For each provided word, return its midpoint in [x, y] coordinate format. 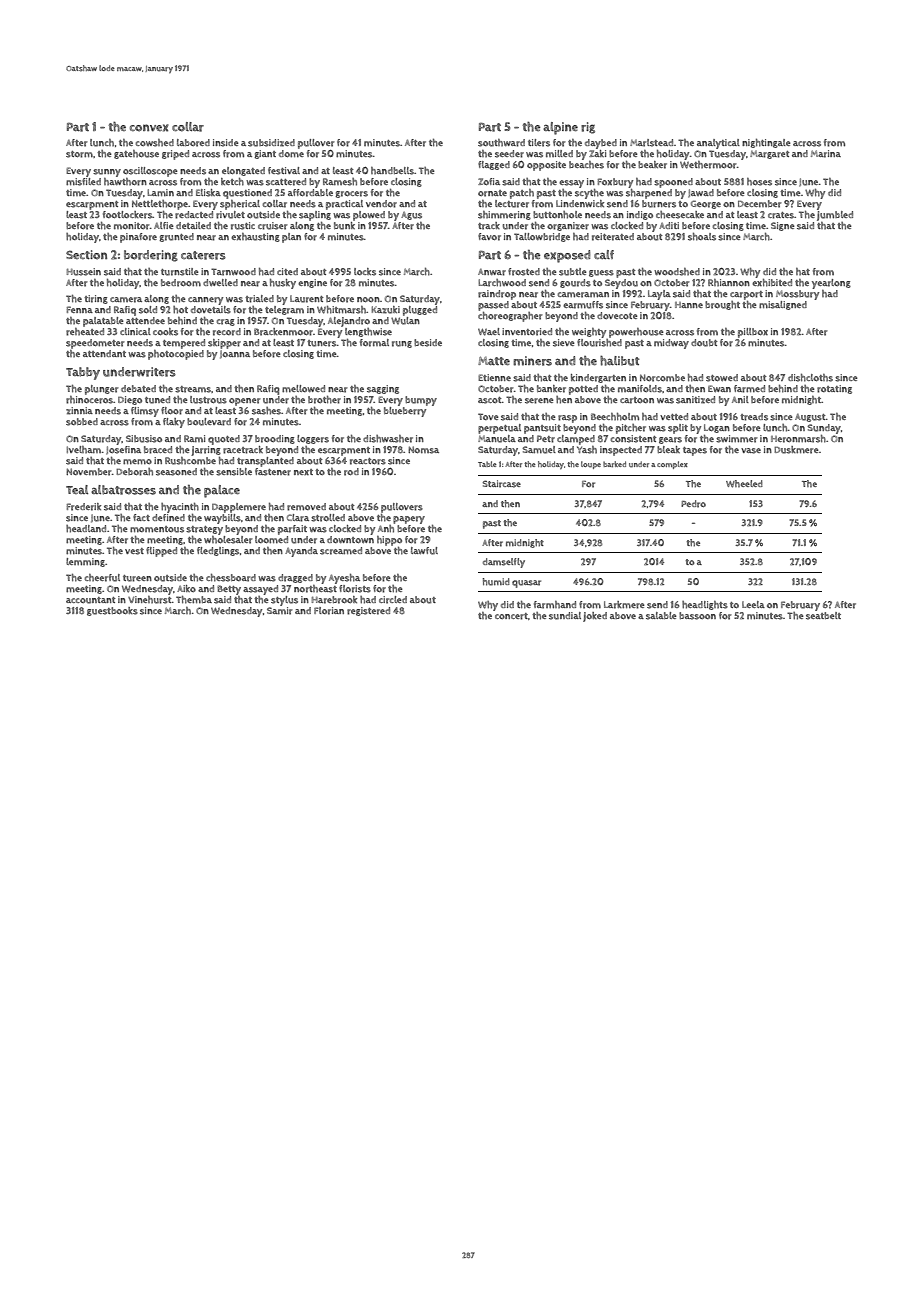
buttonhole [557, 215]
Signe [783, 226]
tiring [96, 299]
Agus [411, 216]
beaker [652, 165]
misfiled [83, 182]
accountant [91, 600]
